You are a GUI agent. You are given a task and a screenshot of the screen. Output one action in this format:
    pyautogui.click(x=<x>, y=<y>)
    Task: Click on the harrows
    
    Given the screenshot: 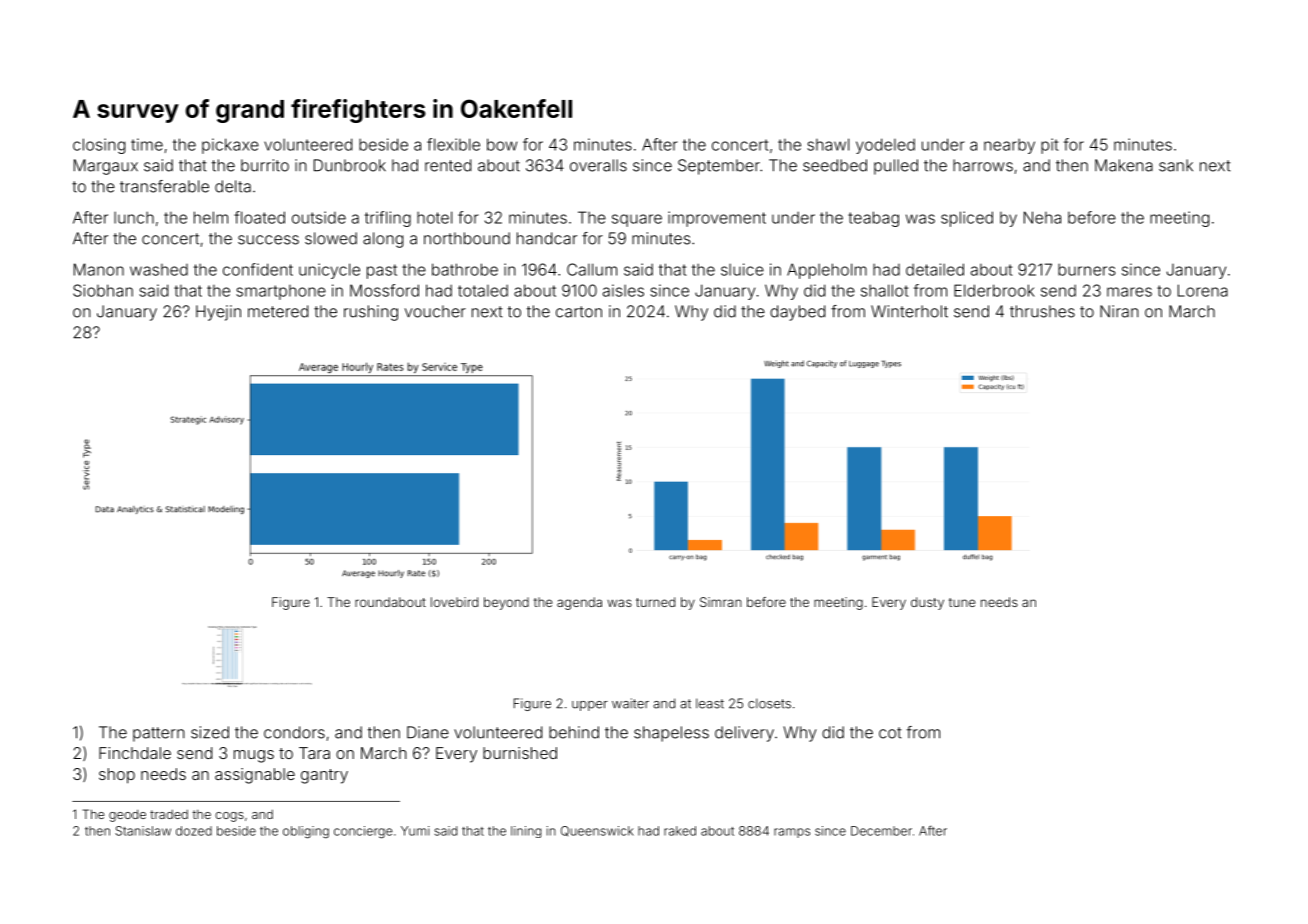 What is the action you would take?
    pyautogui.click(x=983, y=165)
